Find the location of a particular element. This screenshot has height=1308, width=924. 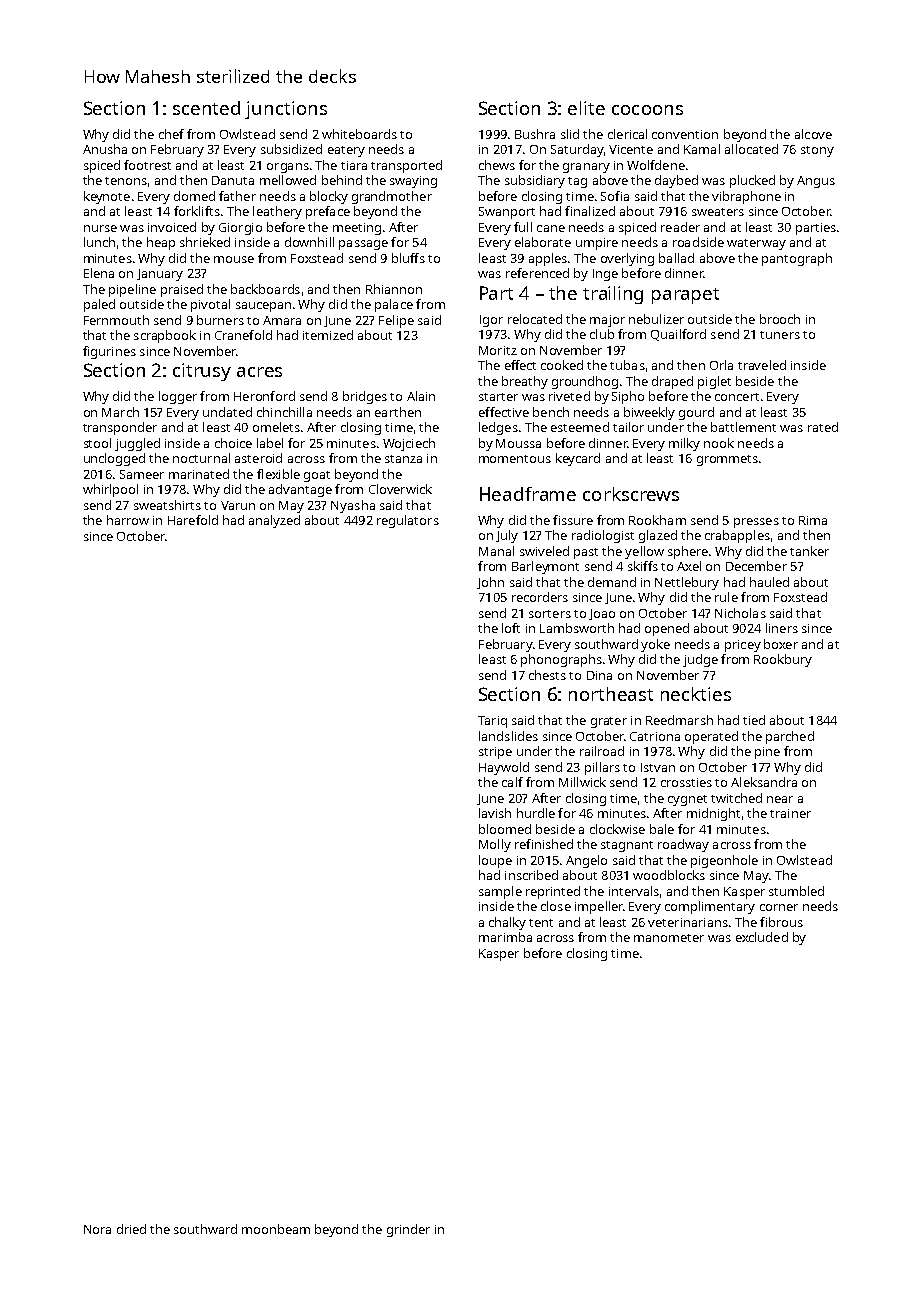

dried is located at coordinates (131, 1229).
